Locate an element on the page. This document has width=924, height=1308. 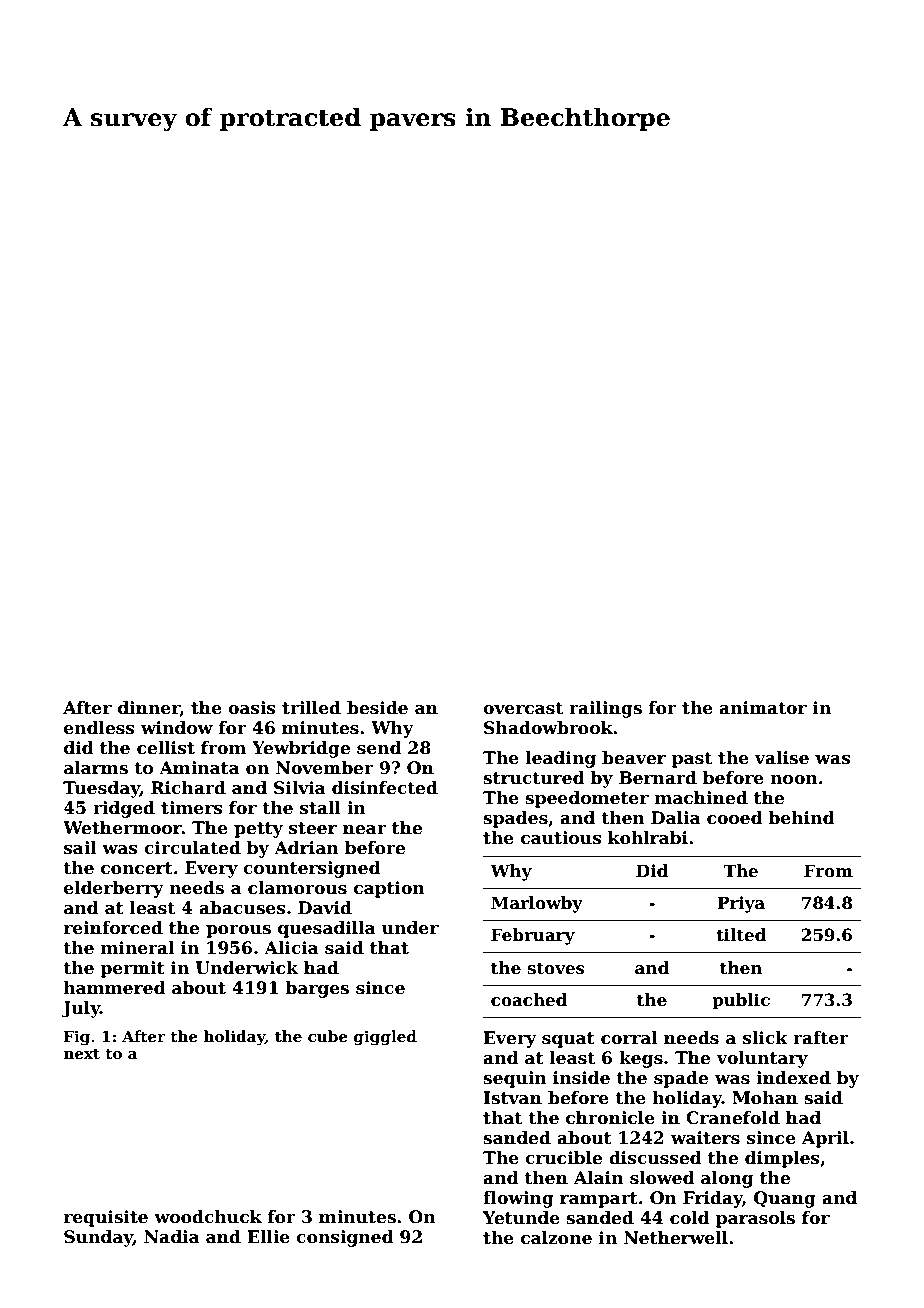
dinner is located at coordinates (149, 708).
